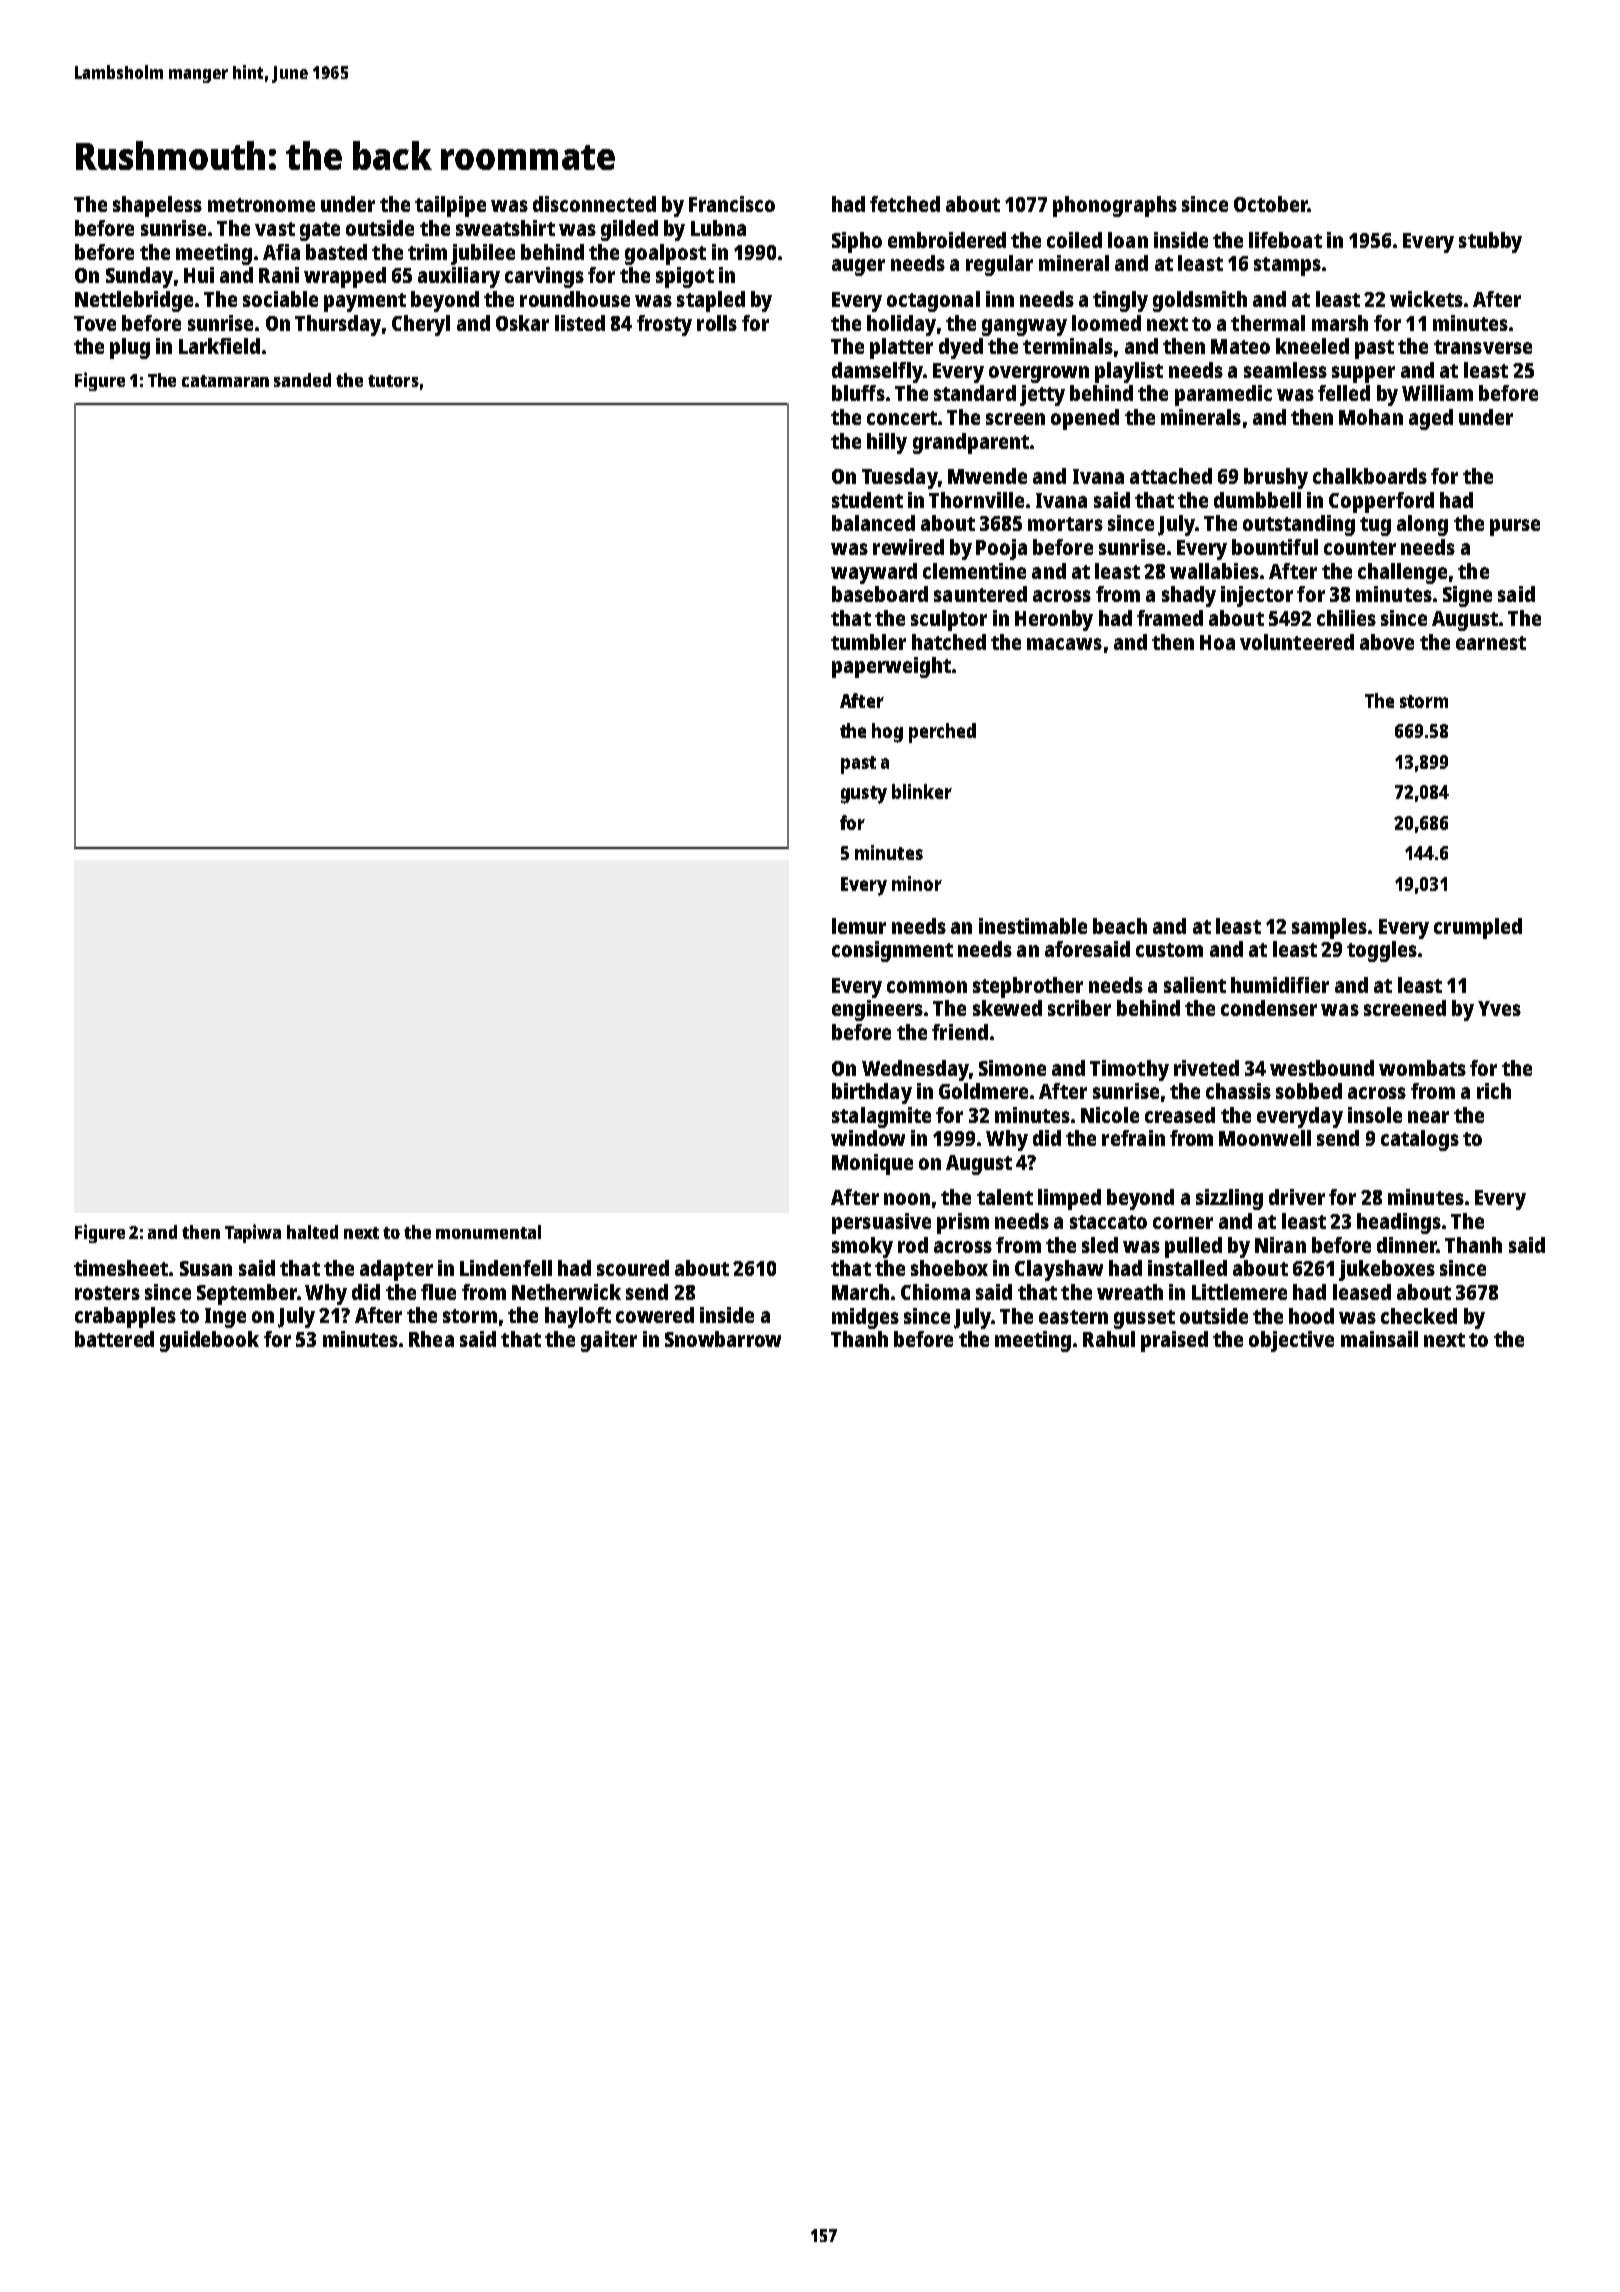 This document has width=1620, height=2292. I want to click on halted, so click(312, 1232).
